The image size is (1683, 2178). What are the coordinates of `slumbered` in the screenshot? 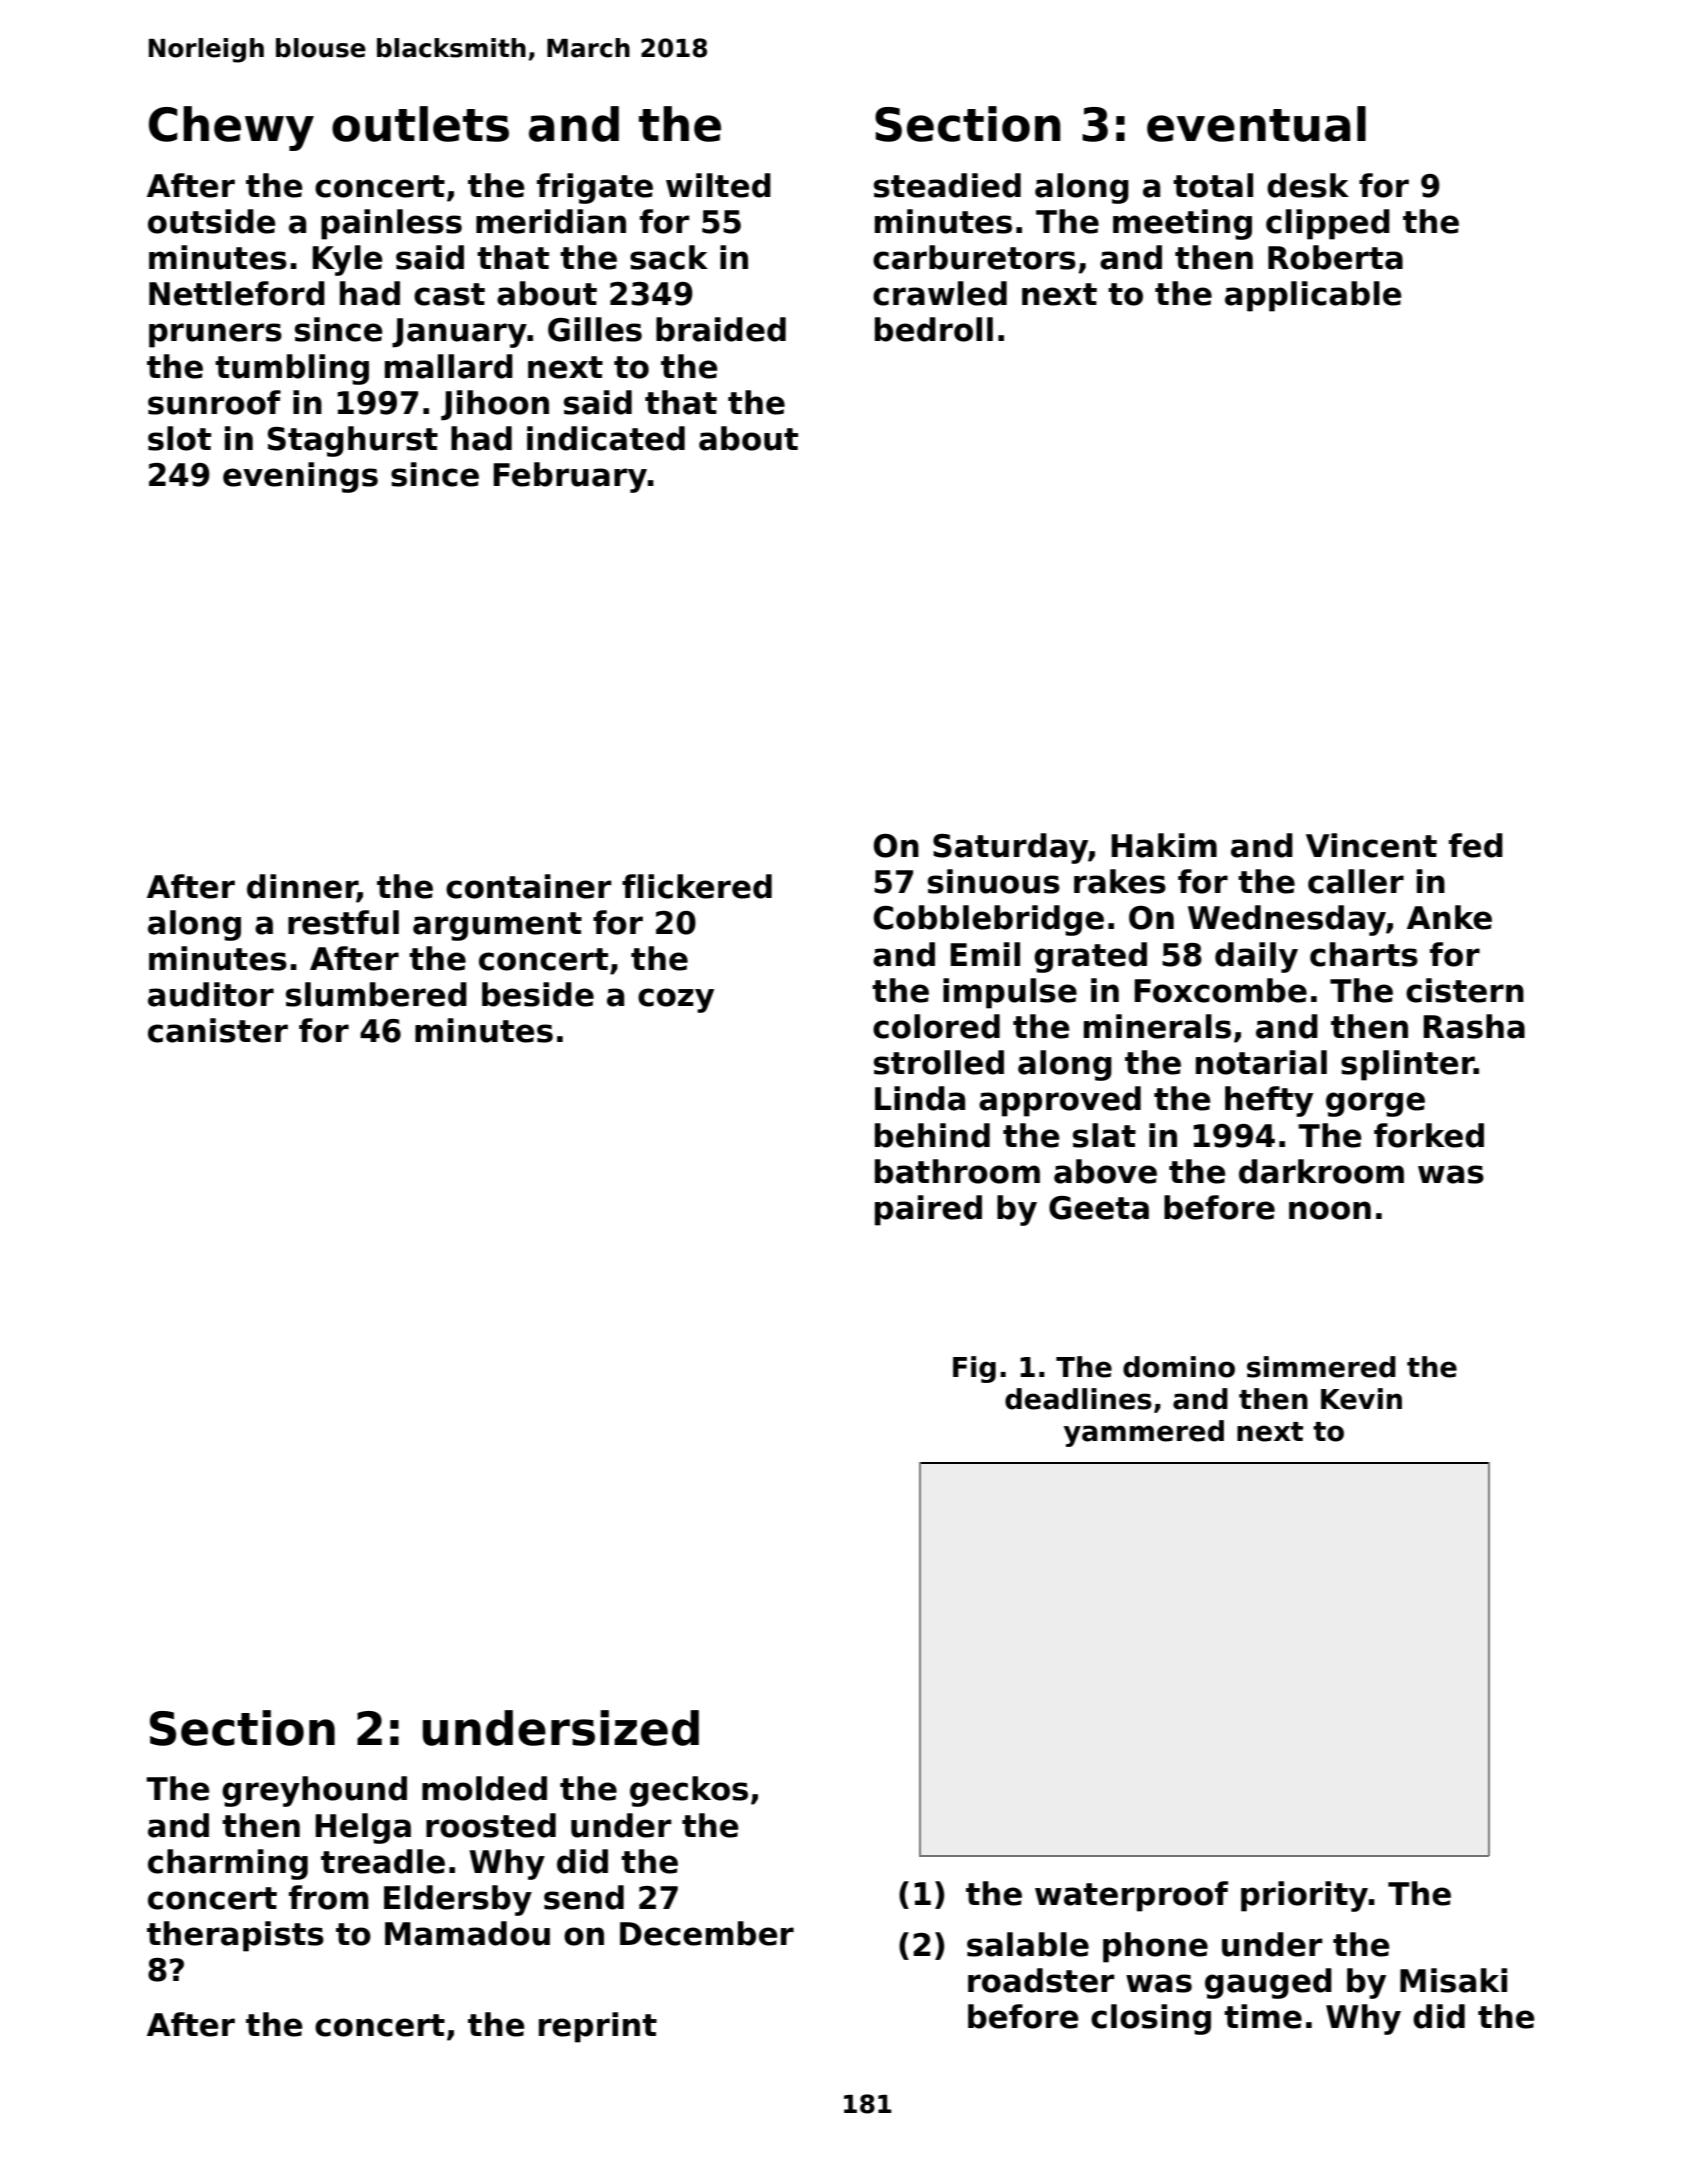 It's located at (376, 994).
